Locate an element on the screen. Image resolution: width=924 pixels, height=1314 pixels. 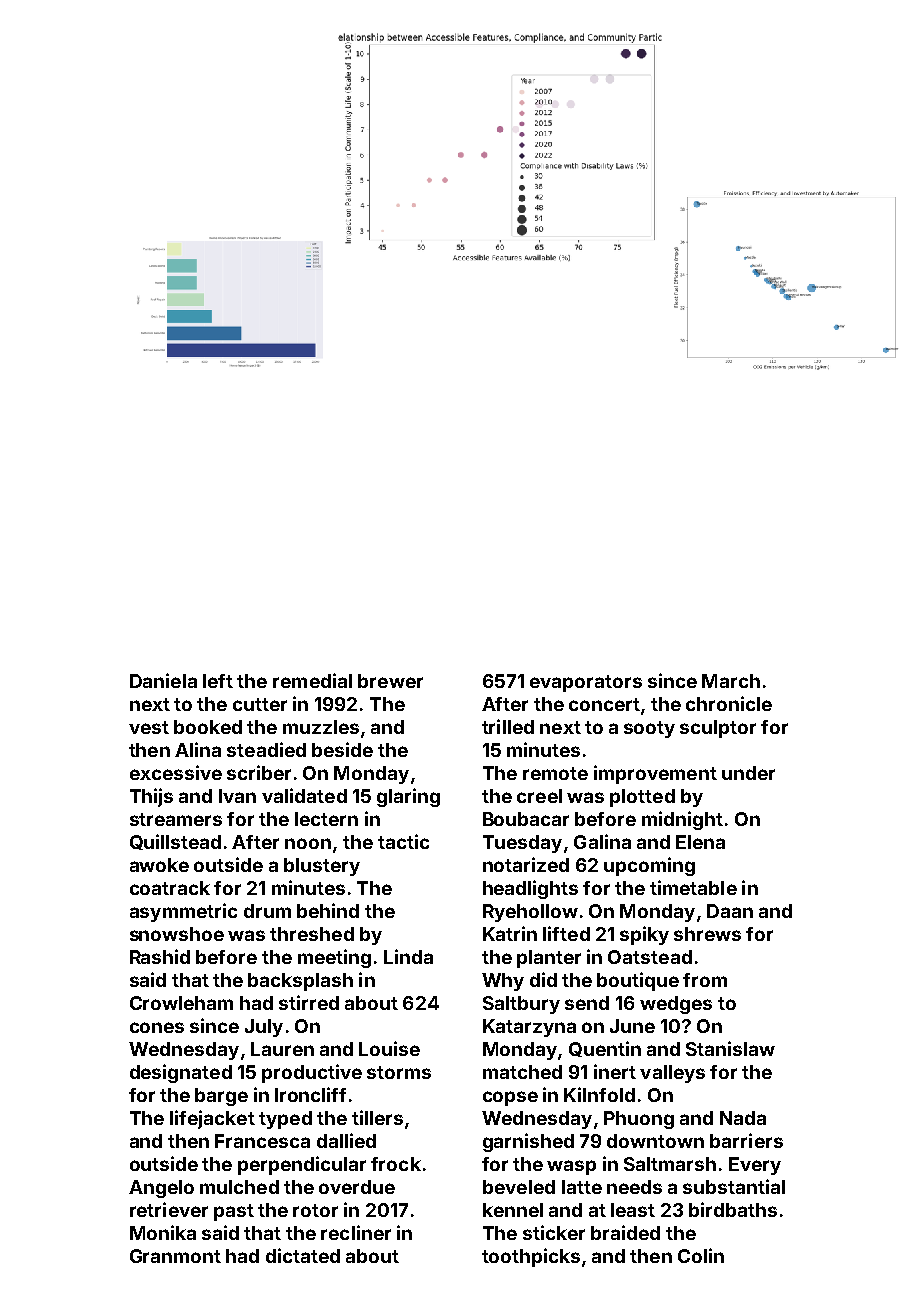
Colin is located at coordinates (701, 1255).
